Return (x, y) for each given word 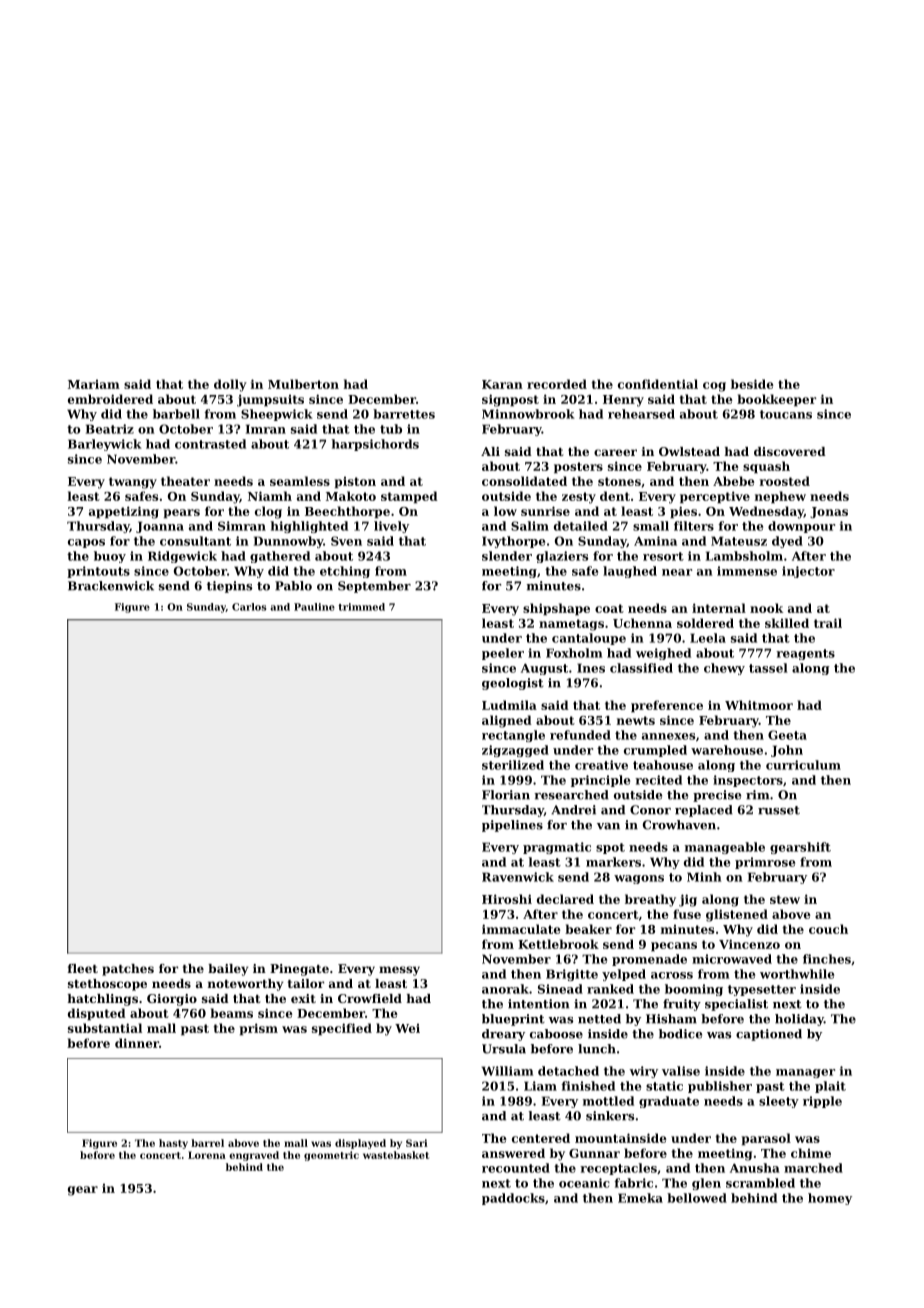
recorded (557, 384)
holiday (799, 1020)
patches (128, 970)
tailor (306, 983)
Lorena (207, 1155)
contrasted (210, 444)
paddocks (513, 1199)
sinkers (610, 1116)
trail (828, 623)
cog (714, 387)
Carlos (249, 607)
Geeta (787, 735)
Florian (506, 795)
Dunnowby (288, 542)
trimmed (361, 607)
